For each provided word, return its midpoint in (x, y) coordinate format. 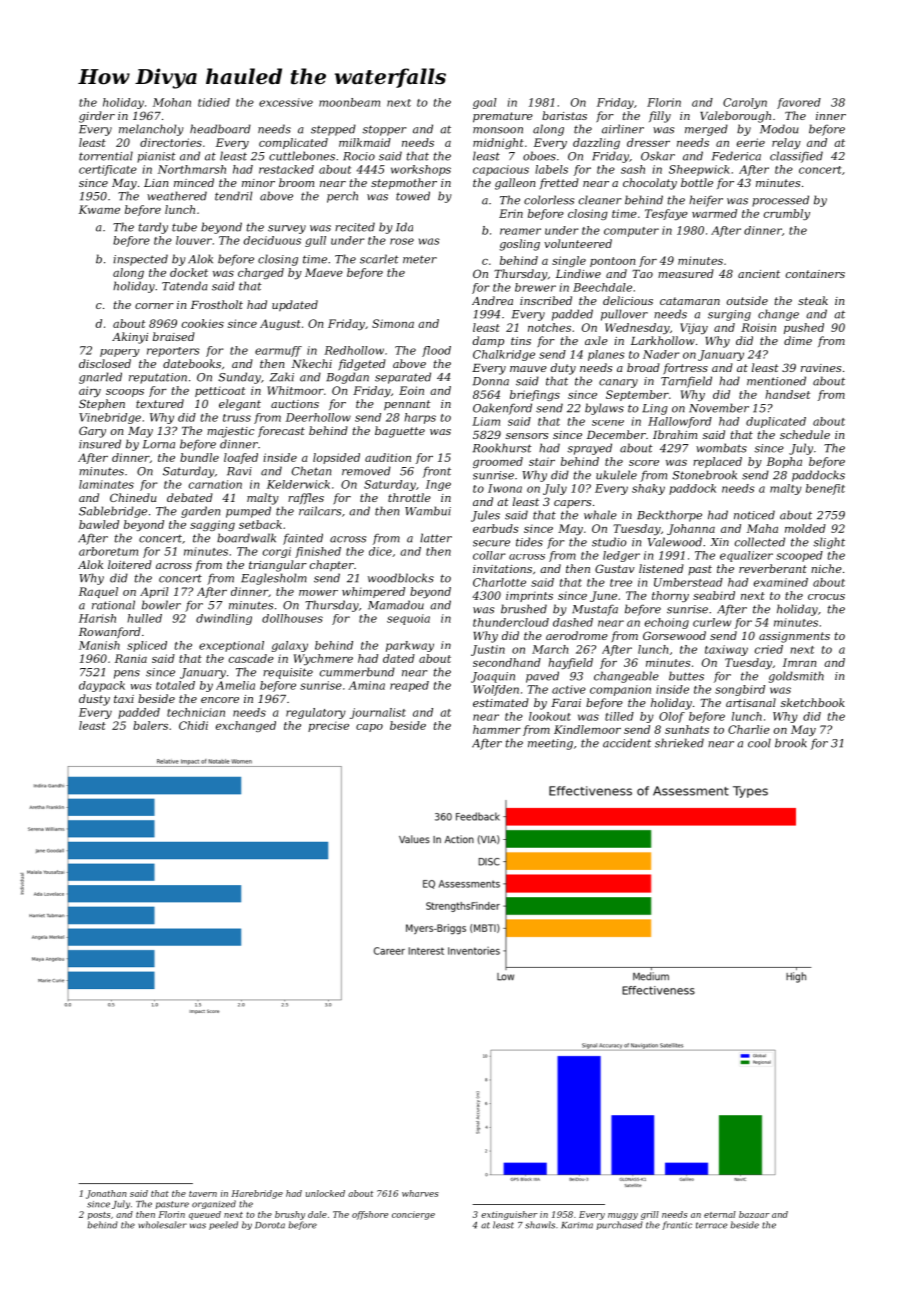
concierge (413, 1215)
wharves (420, 1193)
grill (650, 1215)
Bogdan (347, 378)
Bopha (784, 462)
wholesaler (162, 1225)
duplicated (776, 422)
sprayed (589, 449)
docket (189, 272)
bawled (99, 524)
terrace (711, 1225)
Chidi (193, 725)
